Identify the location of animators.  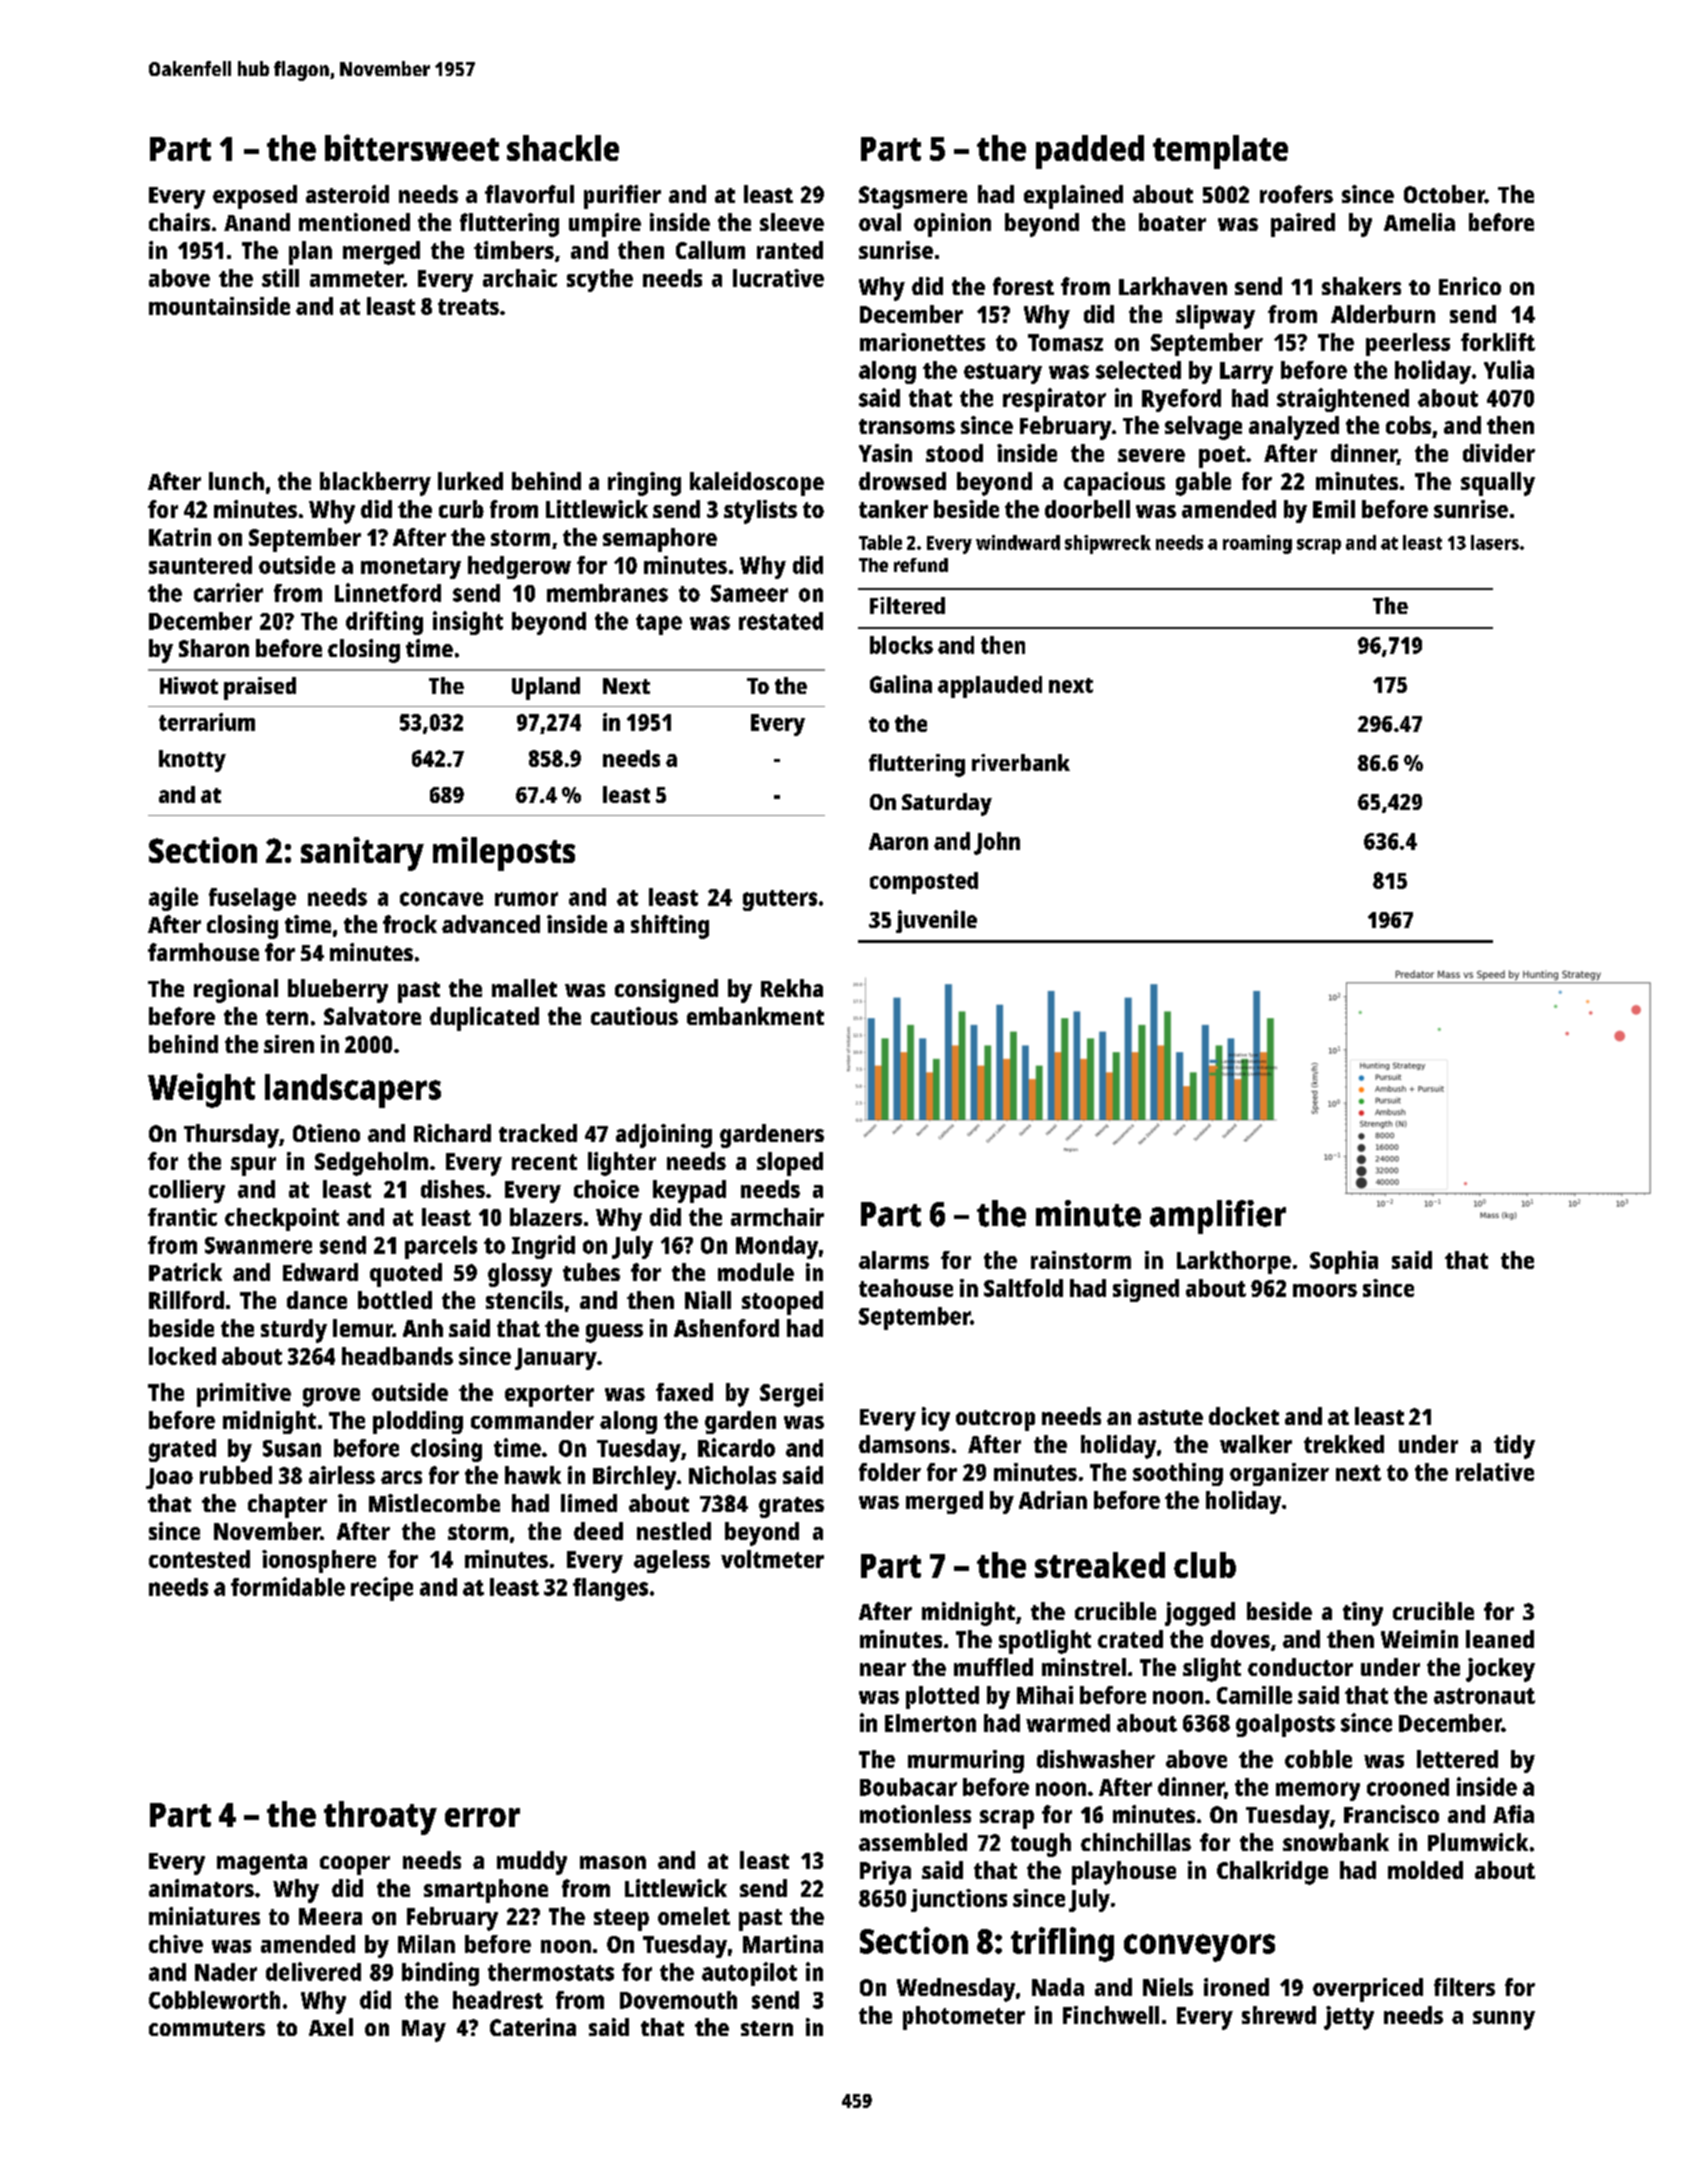
(201, 1888).
